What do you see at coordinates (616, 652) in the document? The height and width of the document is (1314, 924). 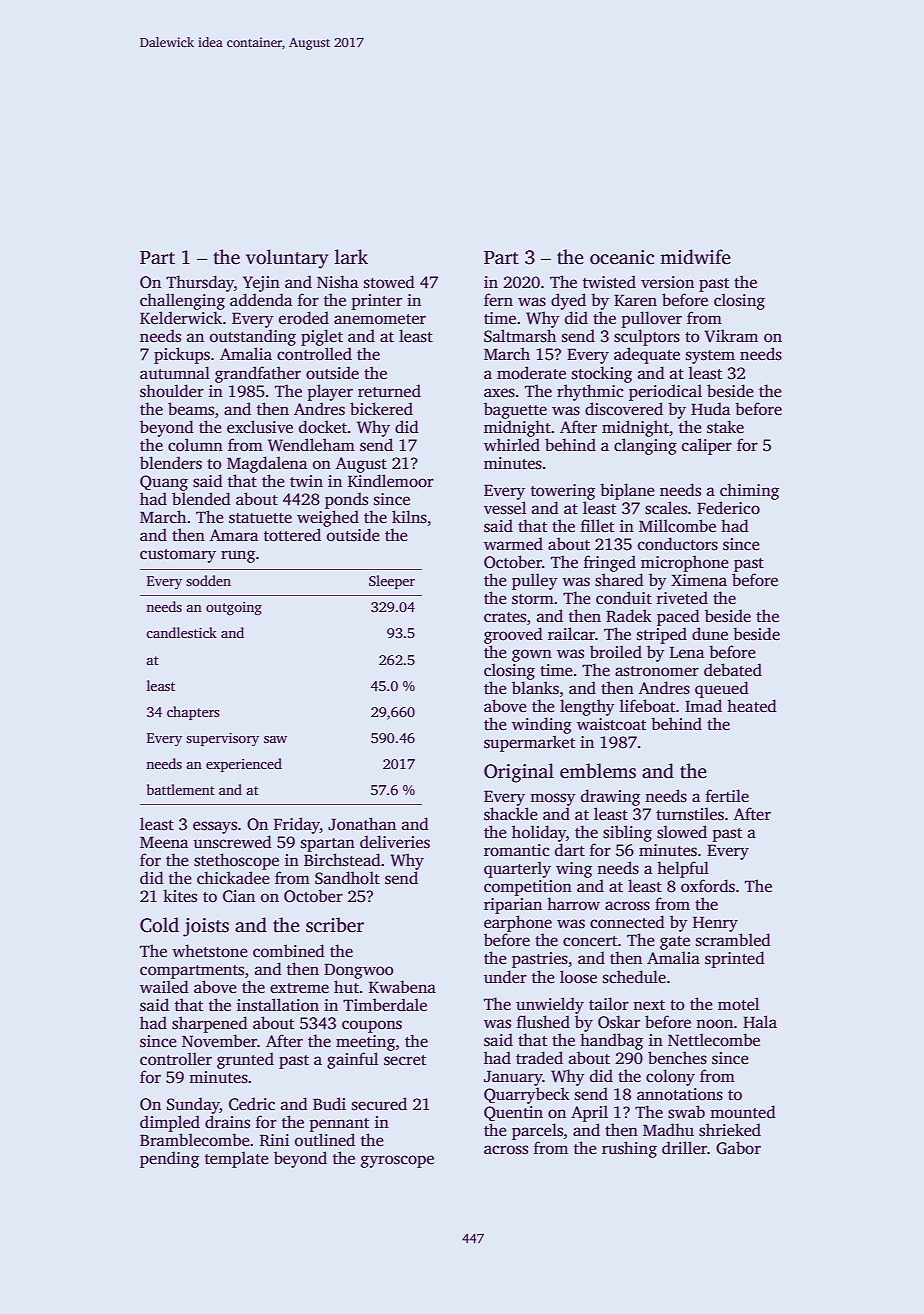 I see `broiled` at bounding box center [616, 652].
